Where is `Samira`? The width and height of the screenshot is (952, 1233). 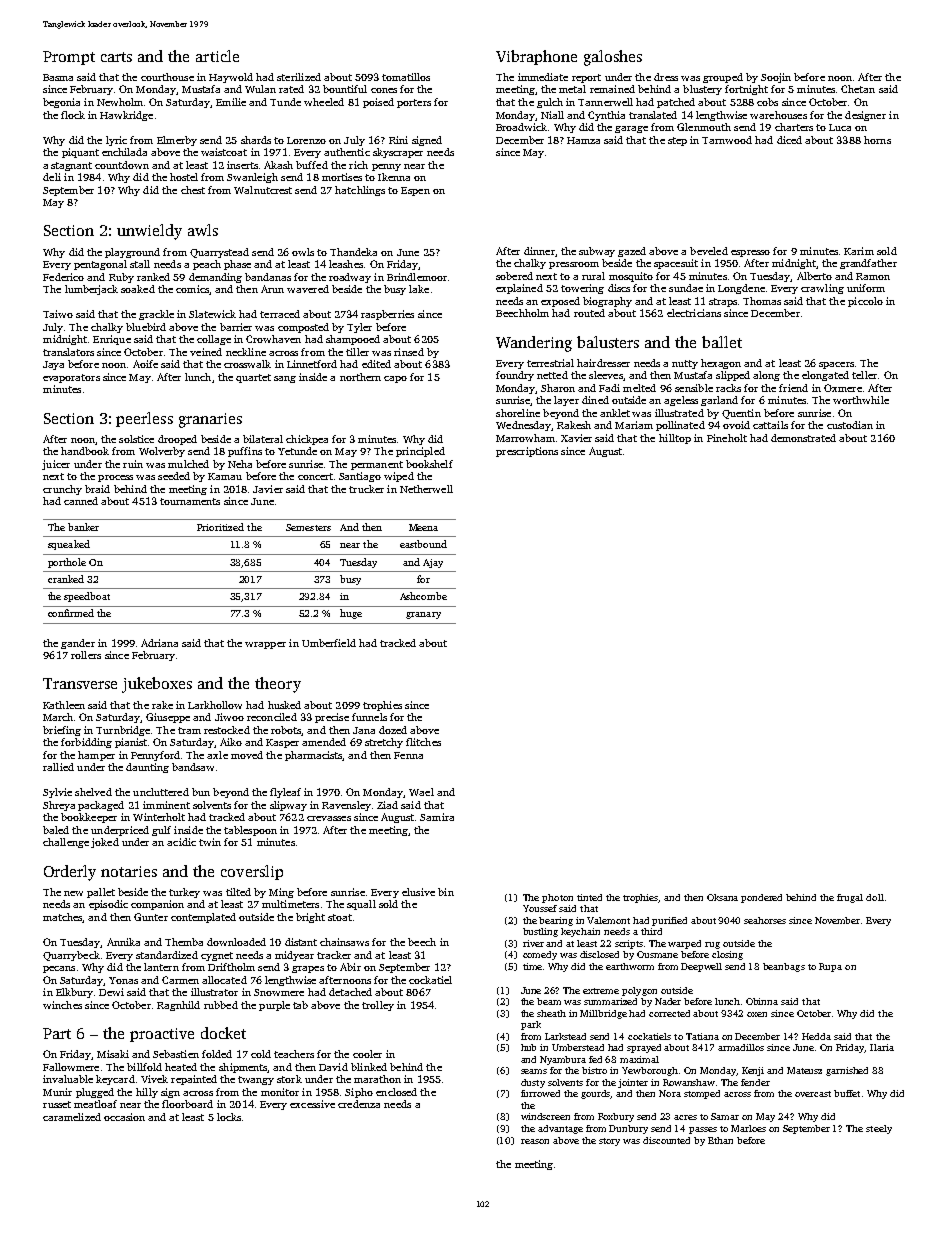
Samira is located at coordinates (437, 817).
